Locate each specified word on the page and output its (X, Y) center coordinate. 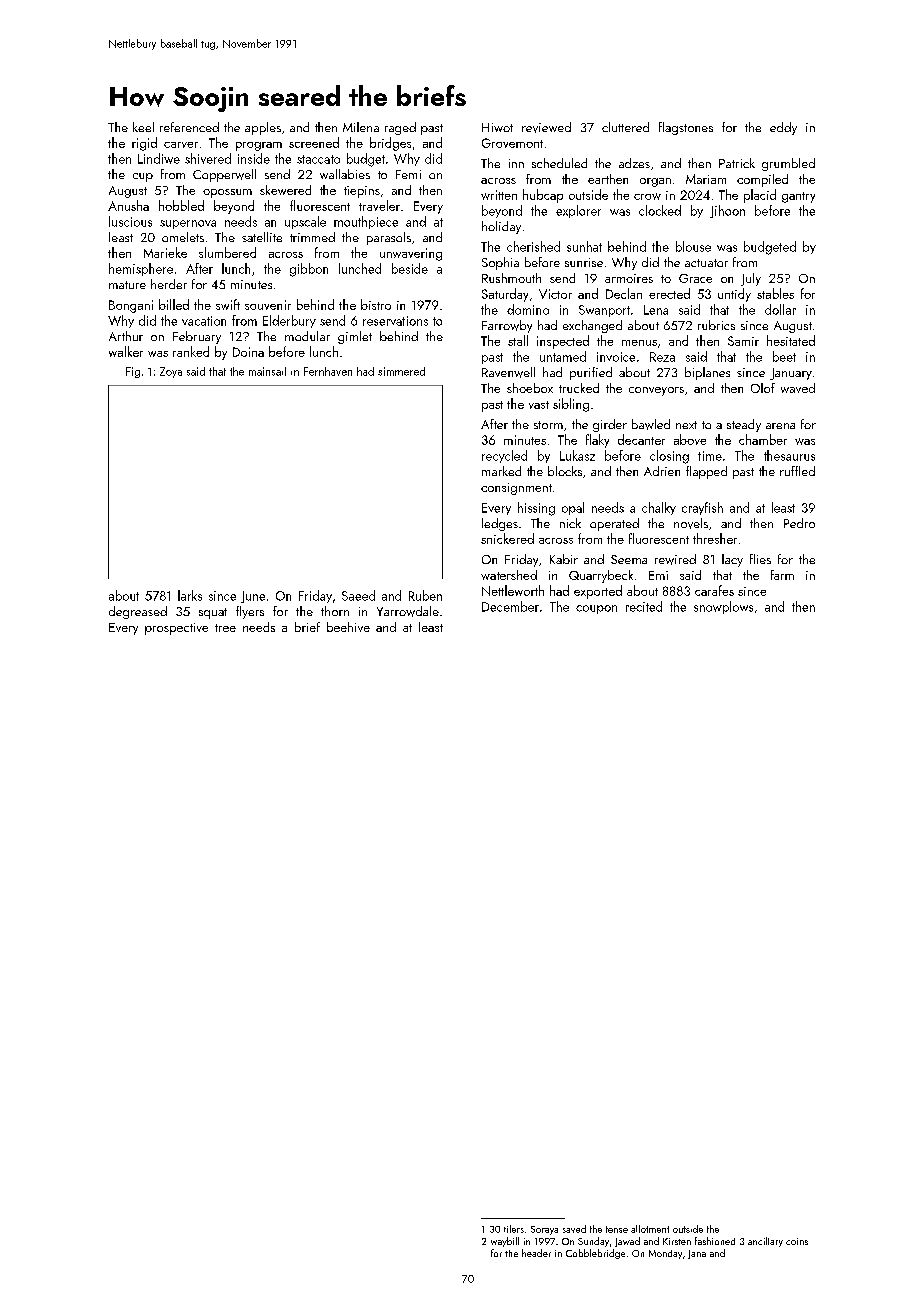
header (536, 1253)
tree (225, 628)
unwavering (411, 254)
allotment (650, 1229)
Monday (665, 1254)
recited (644, 606)
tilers (514, 1229)
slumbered (227, 252)
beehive (348, 627)
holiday (501, 227)
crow (647, 196)
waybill (505, 1242)
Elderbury (289, 321)
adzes (634, 163)
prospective (176, 629)
